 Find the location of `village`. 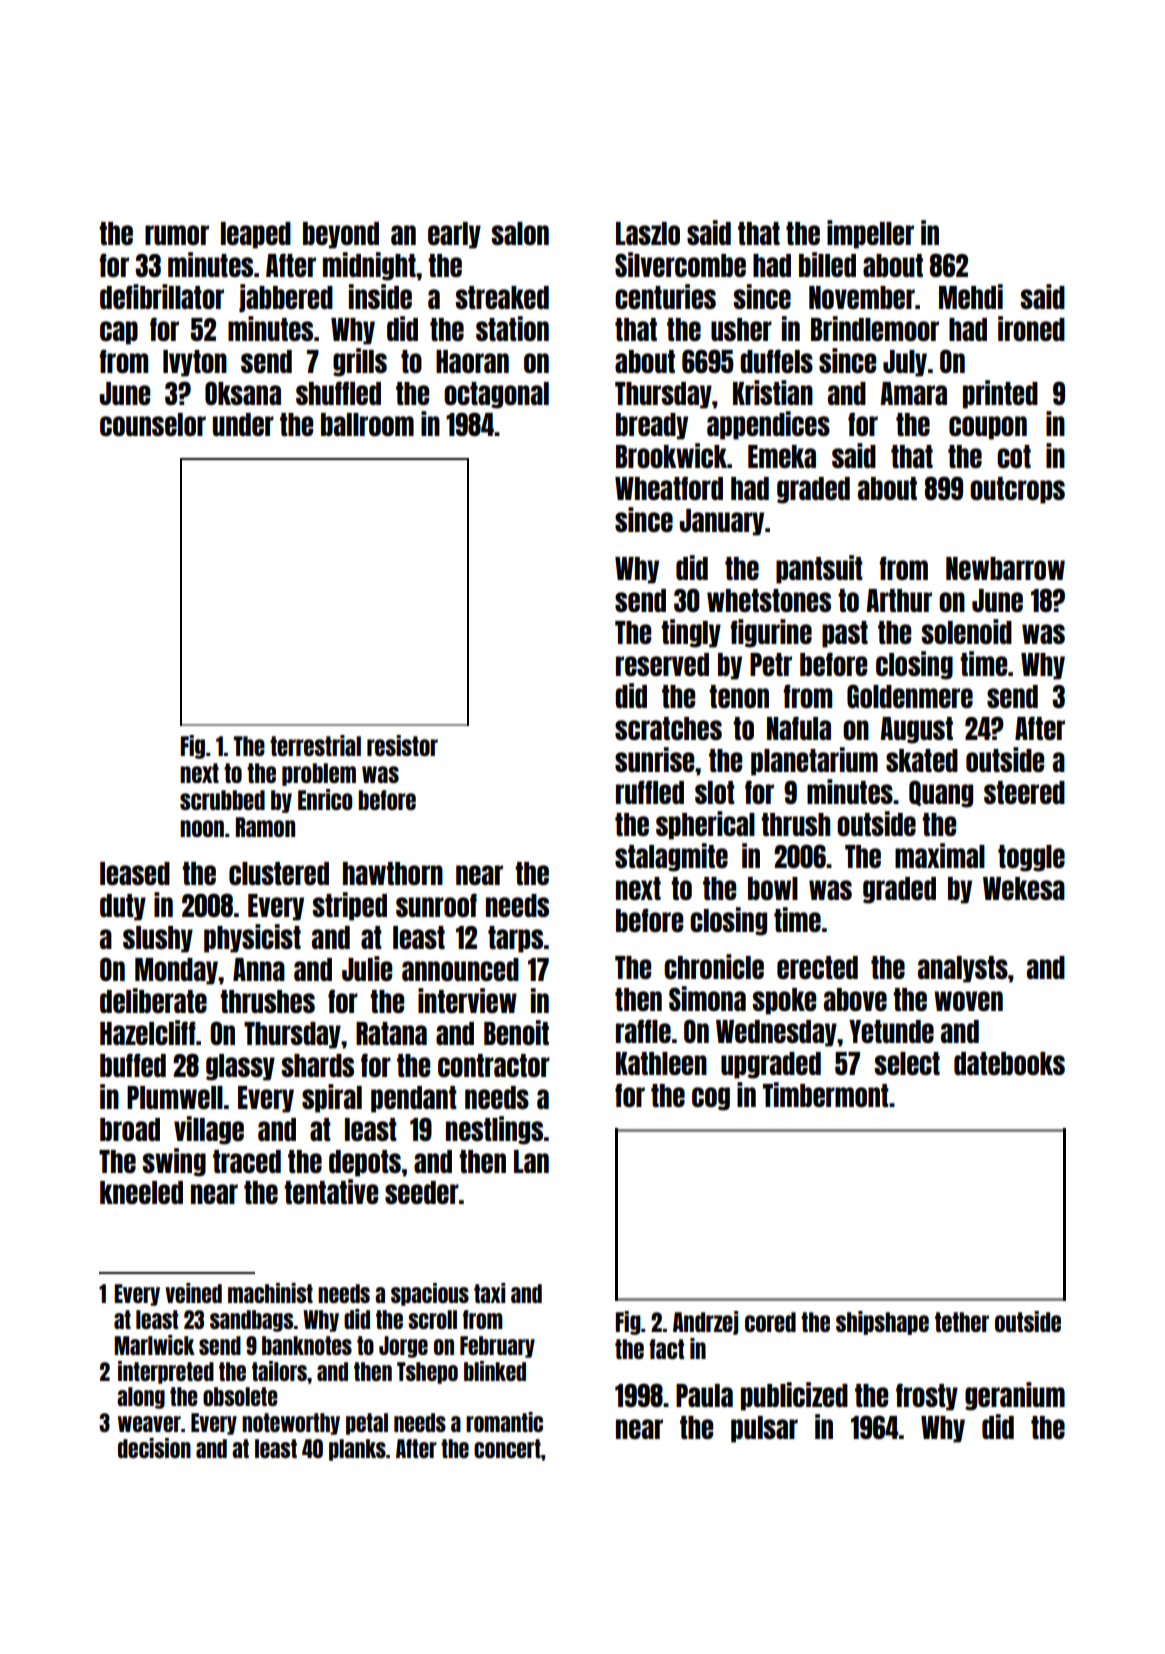

village is located at coordinates (209, 1130).
